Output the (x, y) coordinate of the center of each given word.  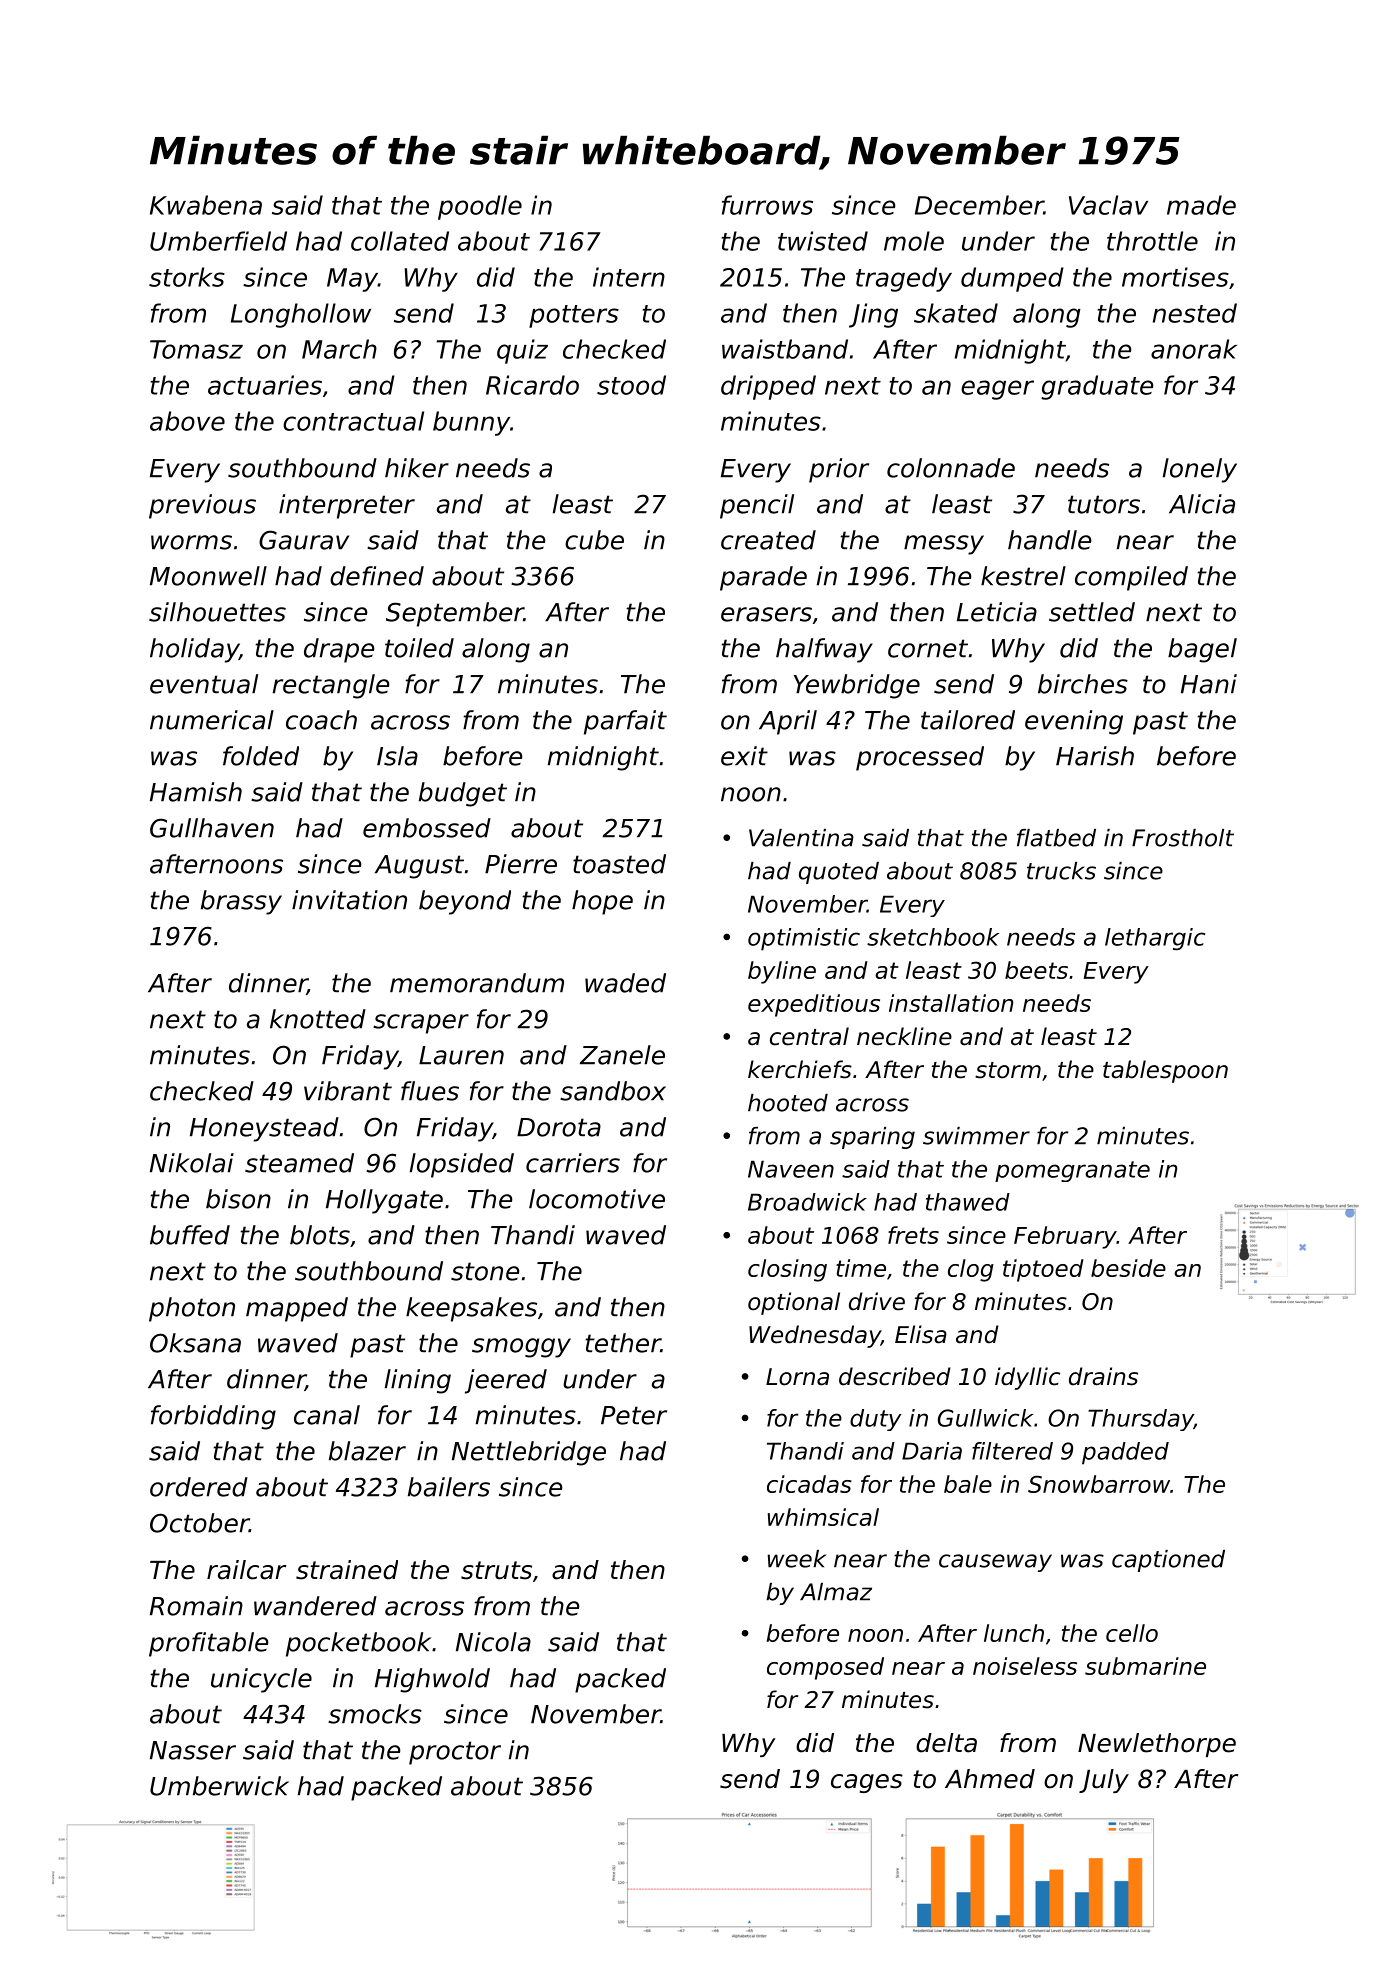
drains (1103, 1376)
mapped (297, 1309)
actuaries (265, 385)
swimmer (976, 1136)
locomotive (597, 1199)
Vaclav (1108, 205)
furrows (767, 205)
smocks (375, 1714)
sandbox (613, 1091)
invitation (349, 900)
